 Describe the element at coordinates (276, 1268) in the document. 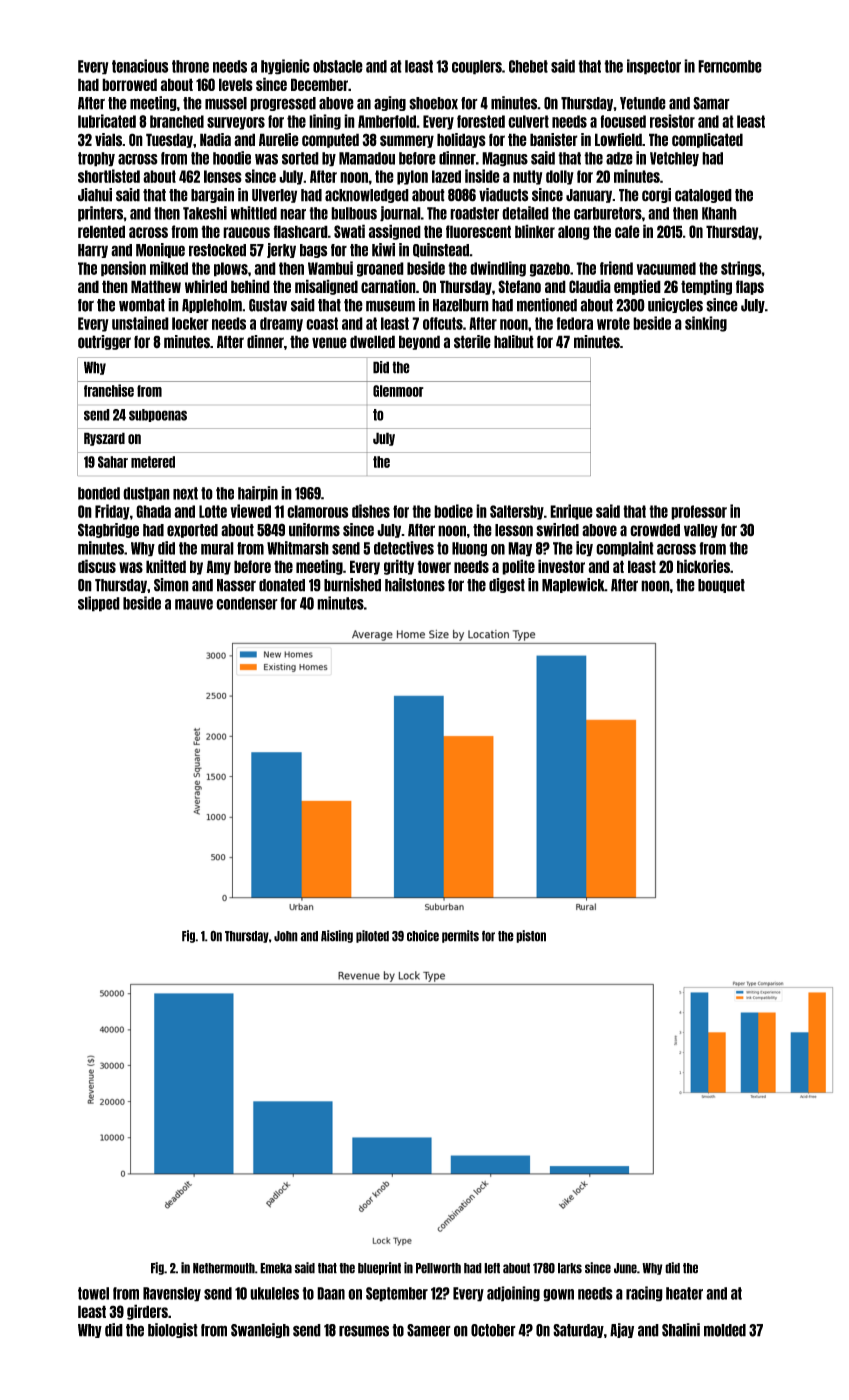

I see `Emeka` at that location.
